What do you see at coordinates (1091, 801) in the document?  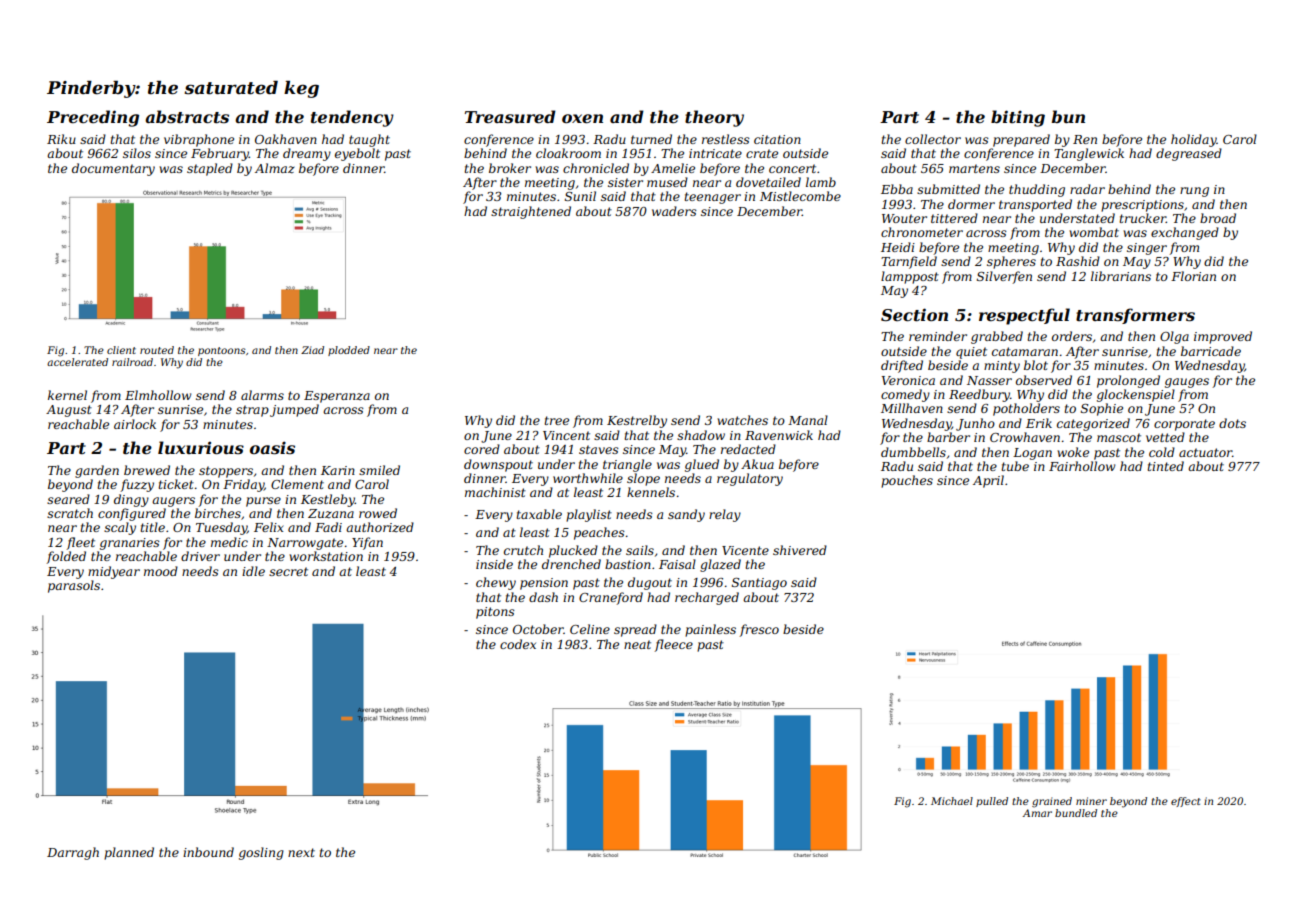 I see `miner` at bounding box center [1091, 801].
